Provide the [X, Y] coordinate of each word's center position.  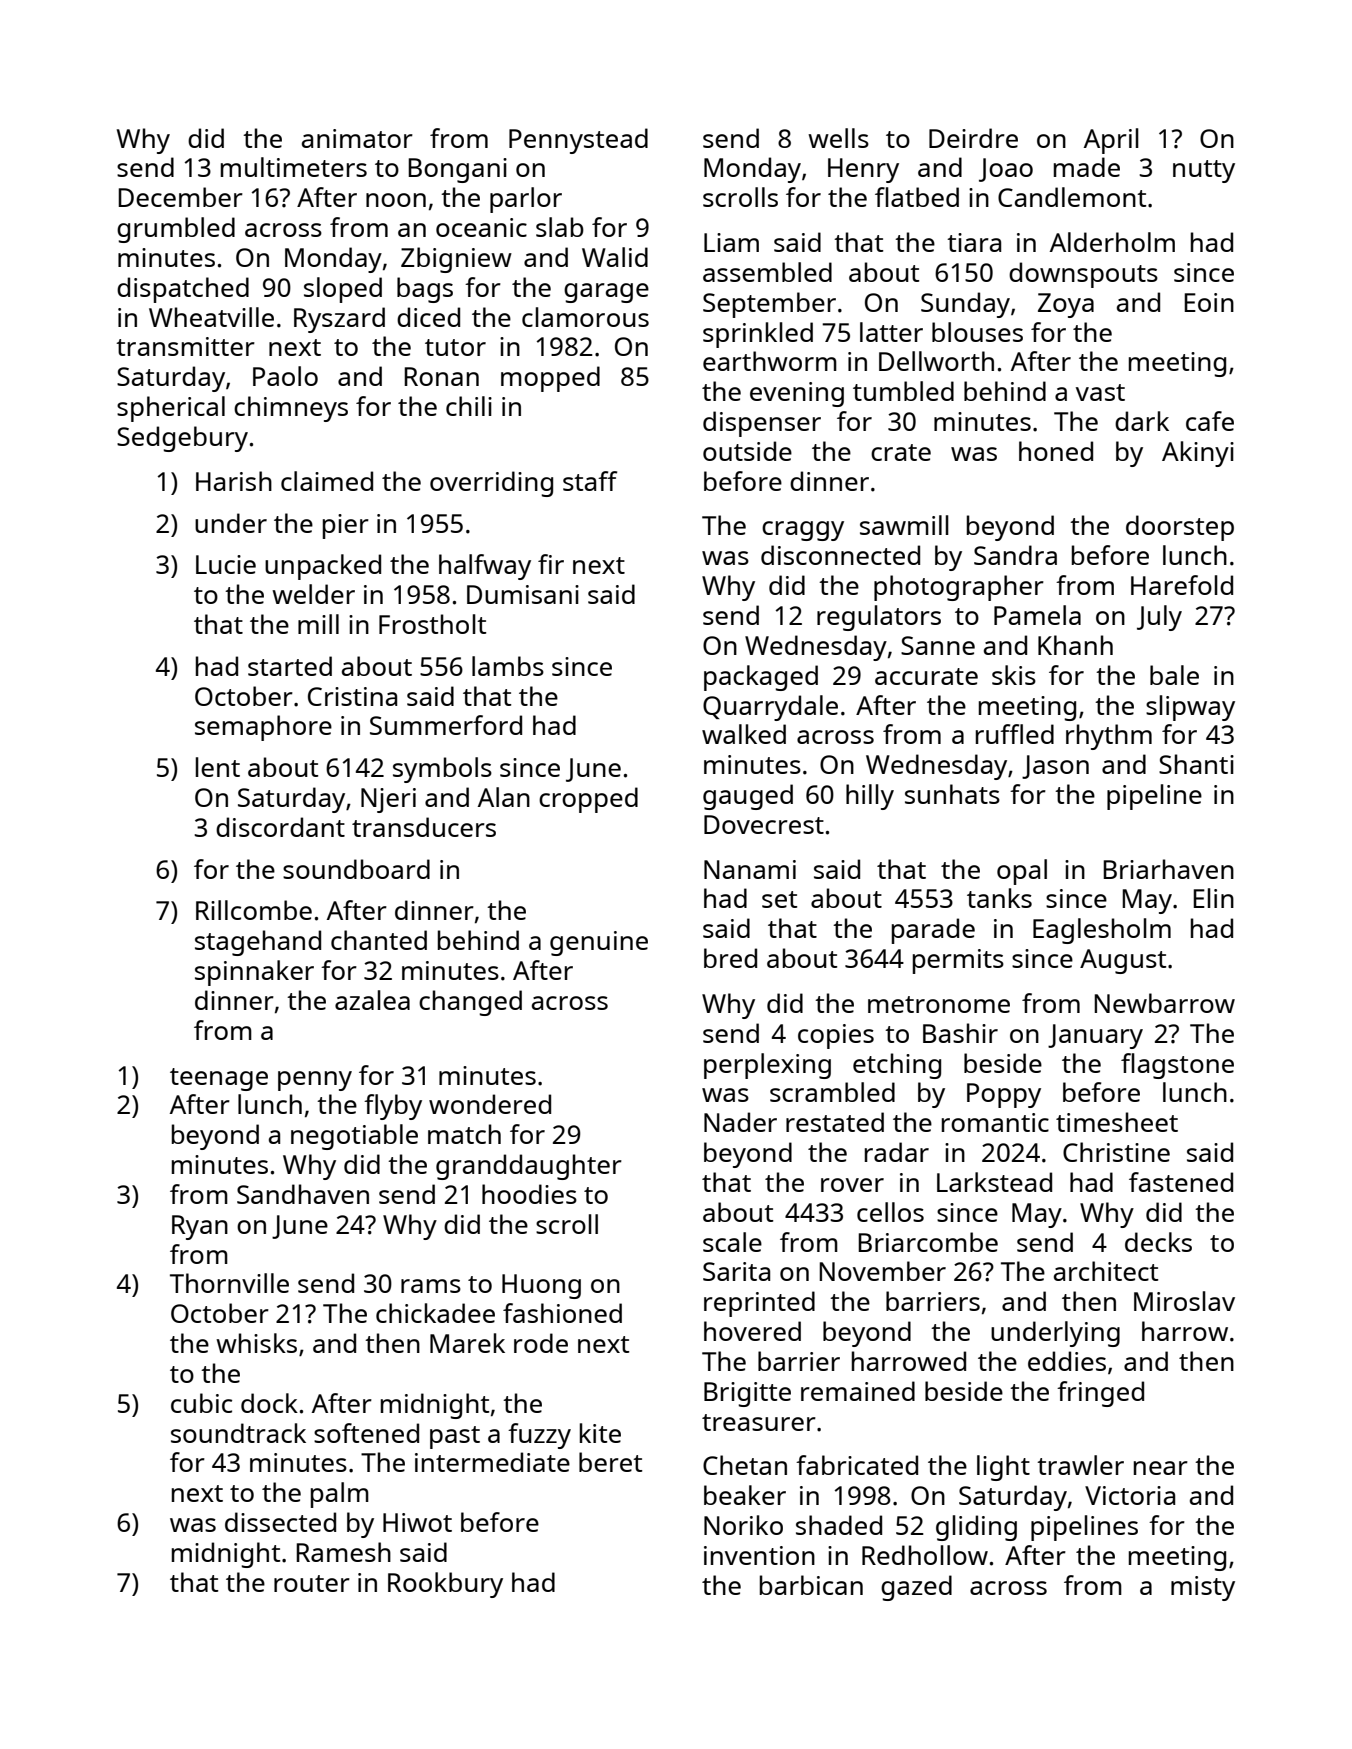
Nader [740, 1122]
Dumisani [523, 594]
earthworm [770, 361]
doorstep [1180, 528]
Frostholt [432, 624]
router [312, 1583]
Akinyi [1198, 454]
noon [396, 200]
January [1095, 1036]
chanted [379, 940]
